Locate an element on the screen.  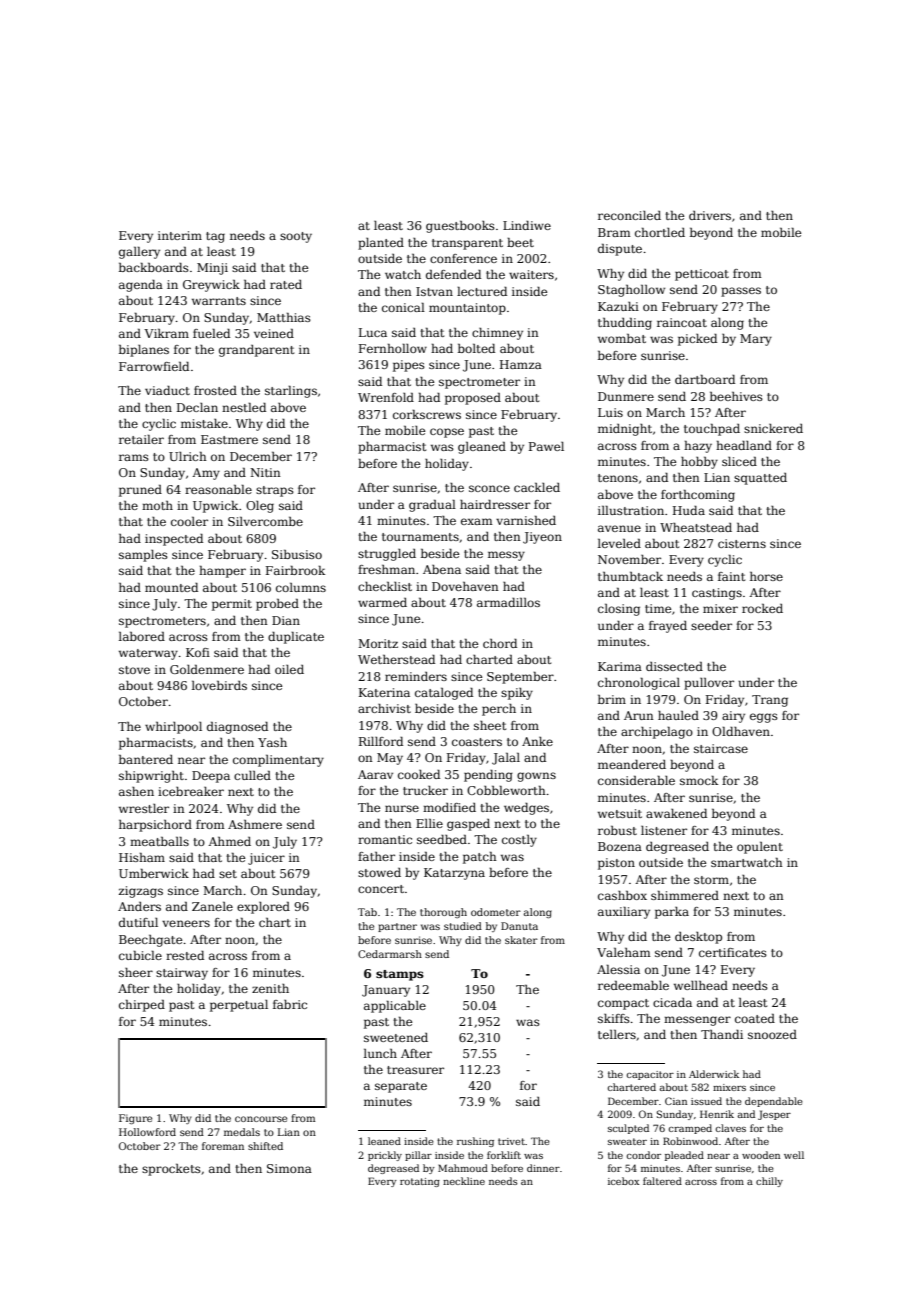
closing is located at coordinates (619, 610).
